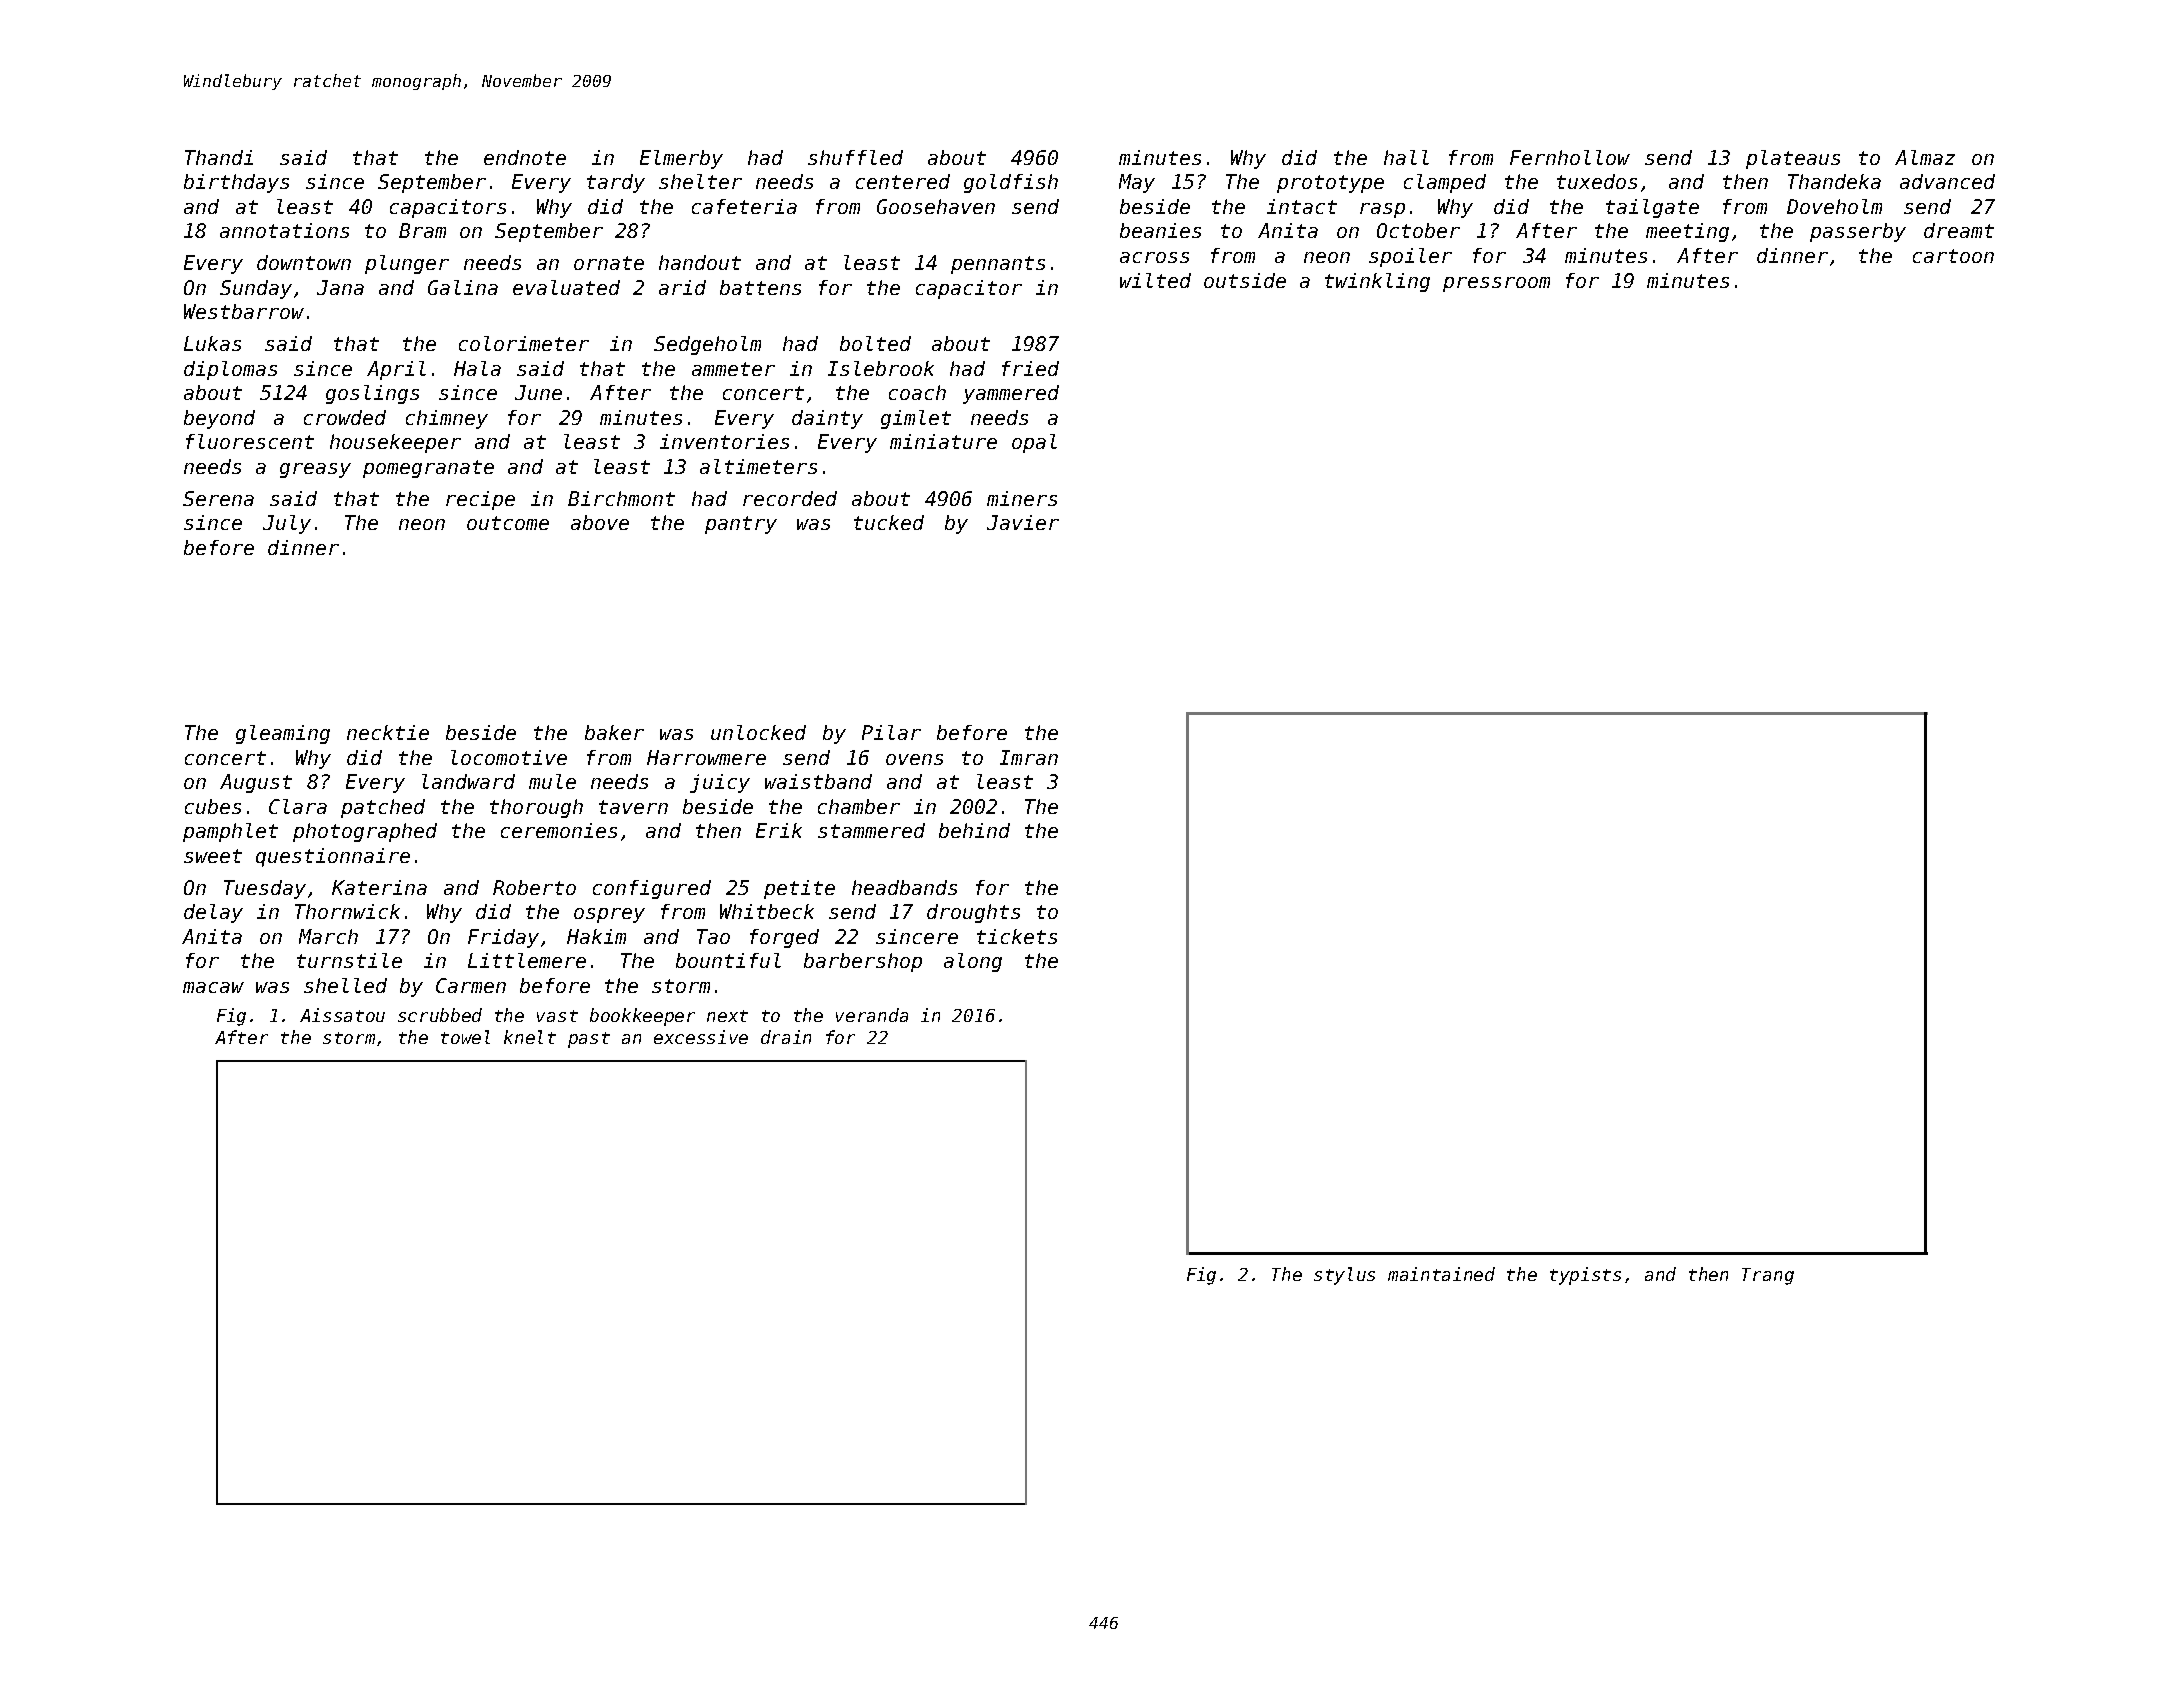 This screenshot has width=2178, height=1683. I want to click on stylus, so click(1344, 1276).
